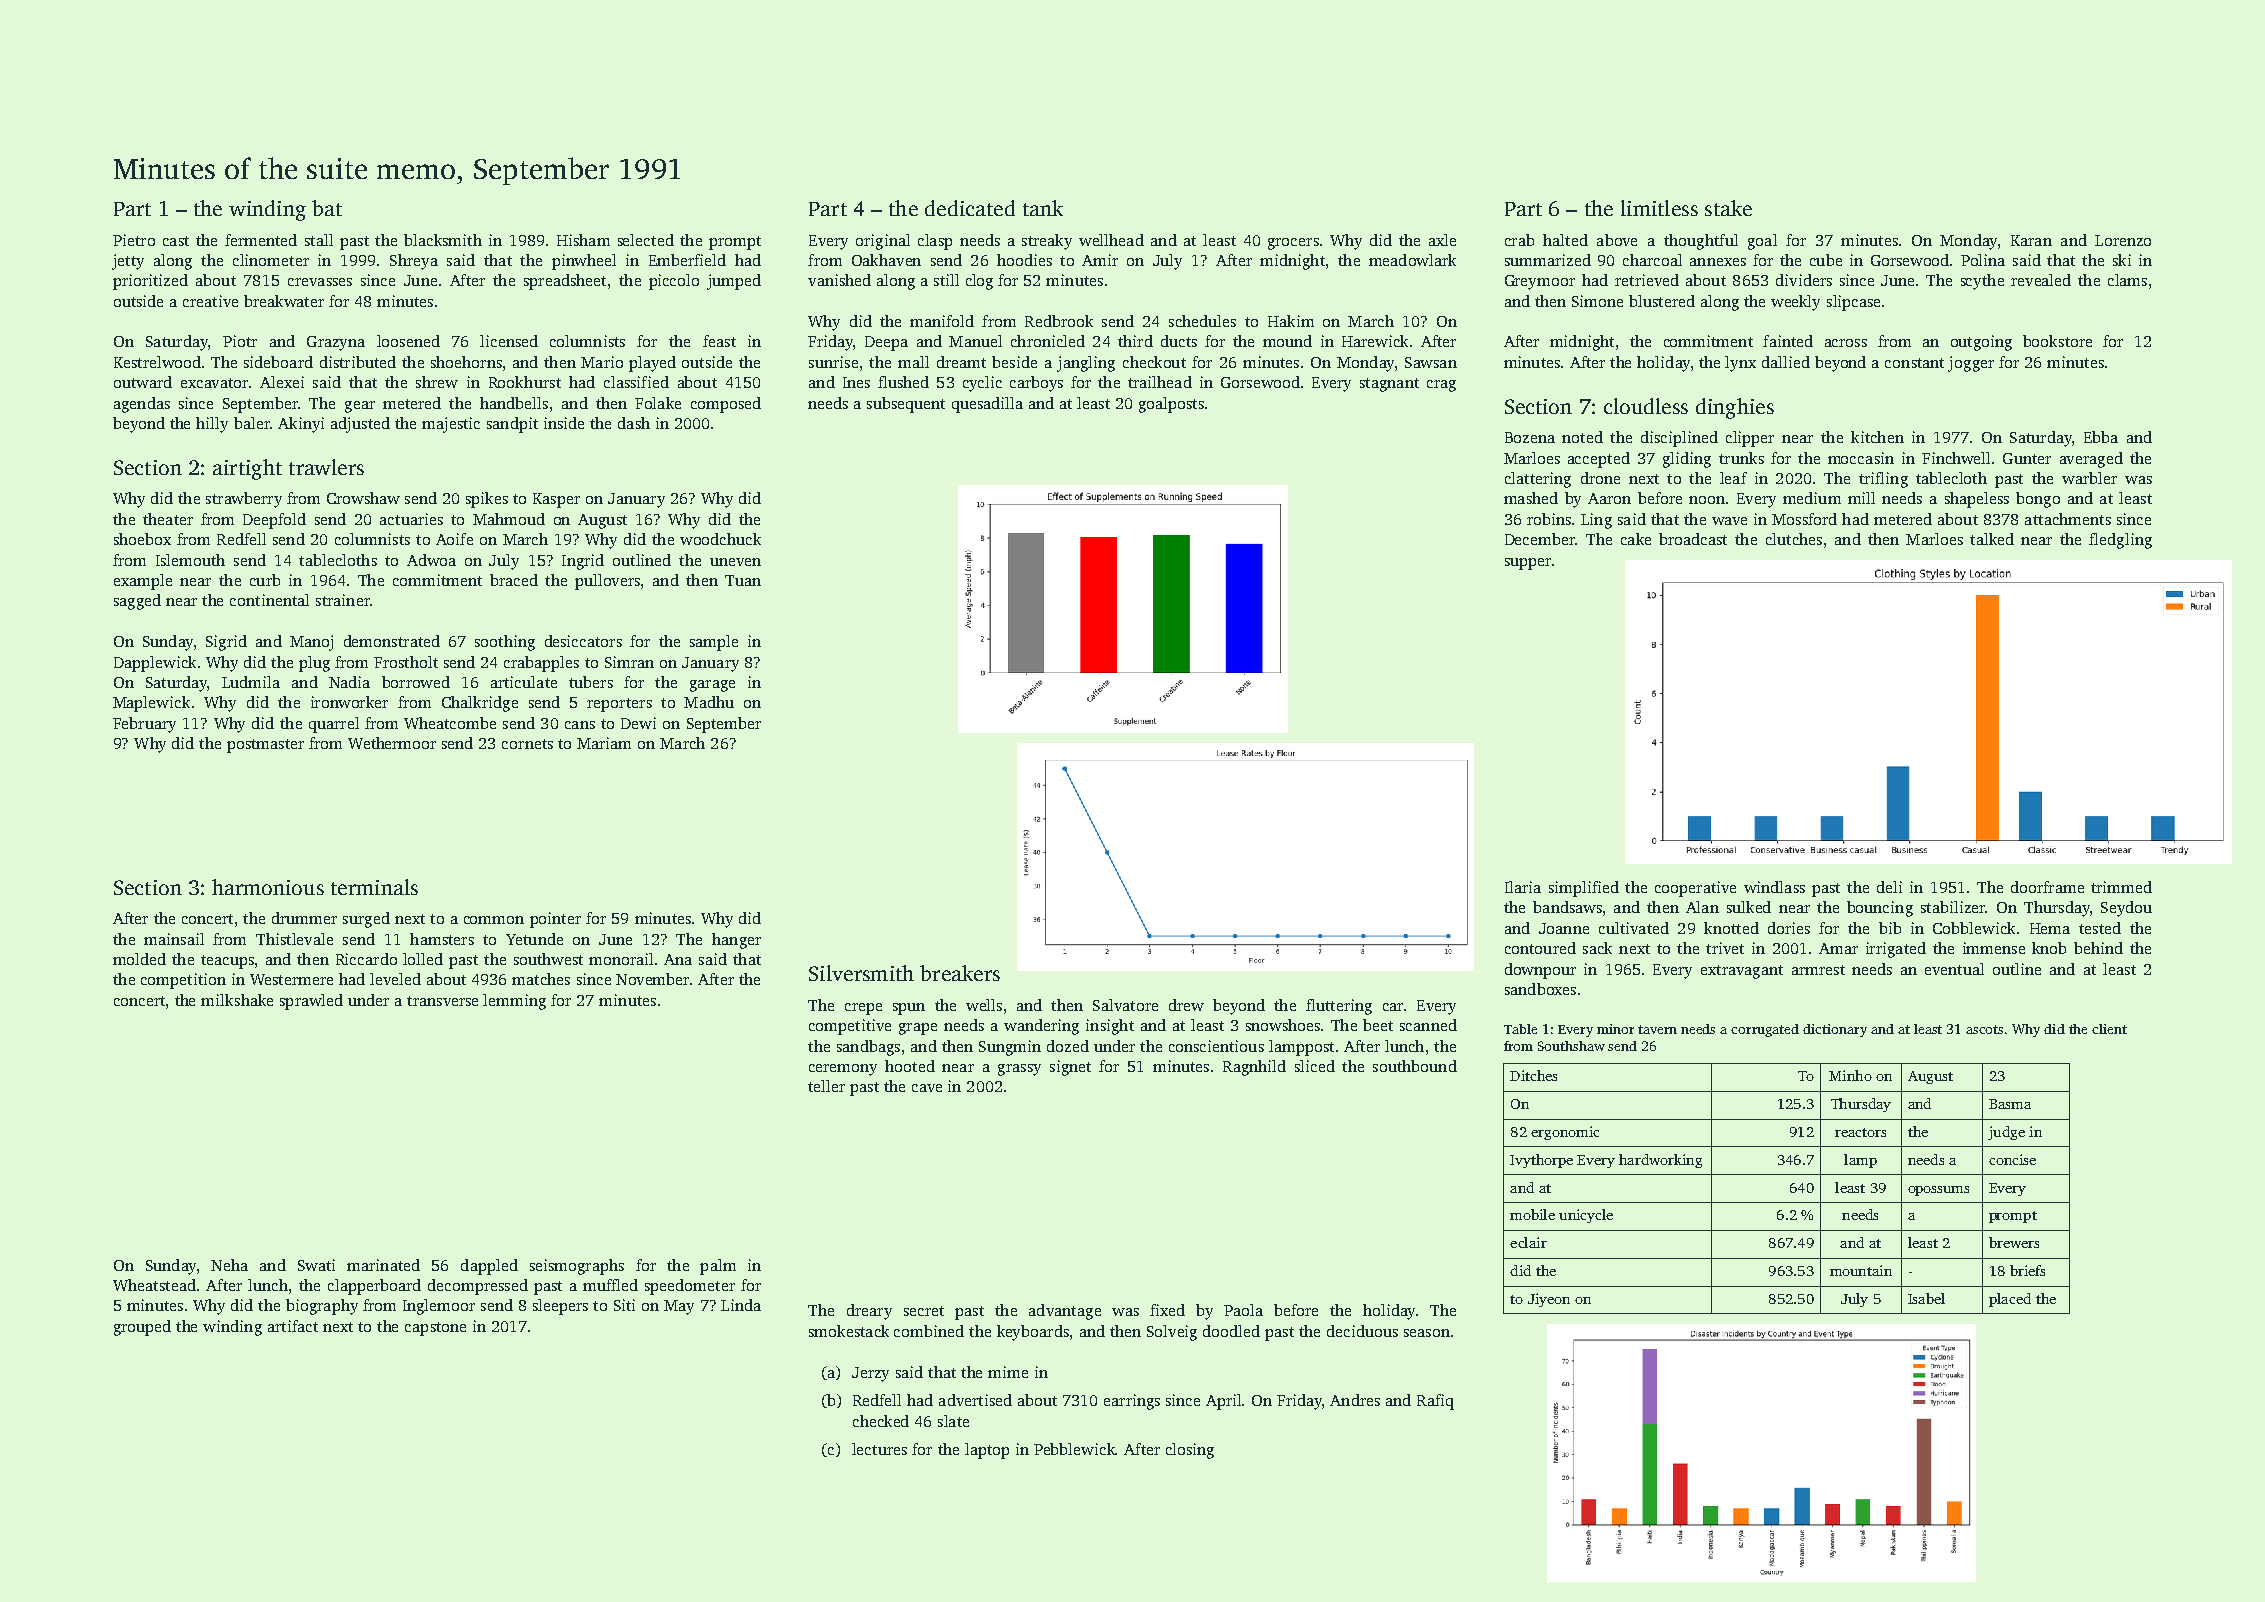 Image resolution: width=2265 pixels, height=1602 pixels. Describe the element at coordinates (1938, 1191) in the screenshot. I see `opossums` at that location.
